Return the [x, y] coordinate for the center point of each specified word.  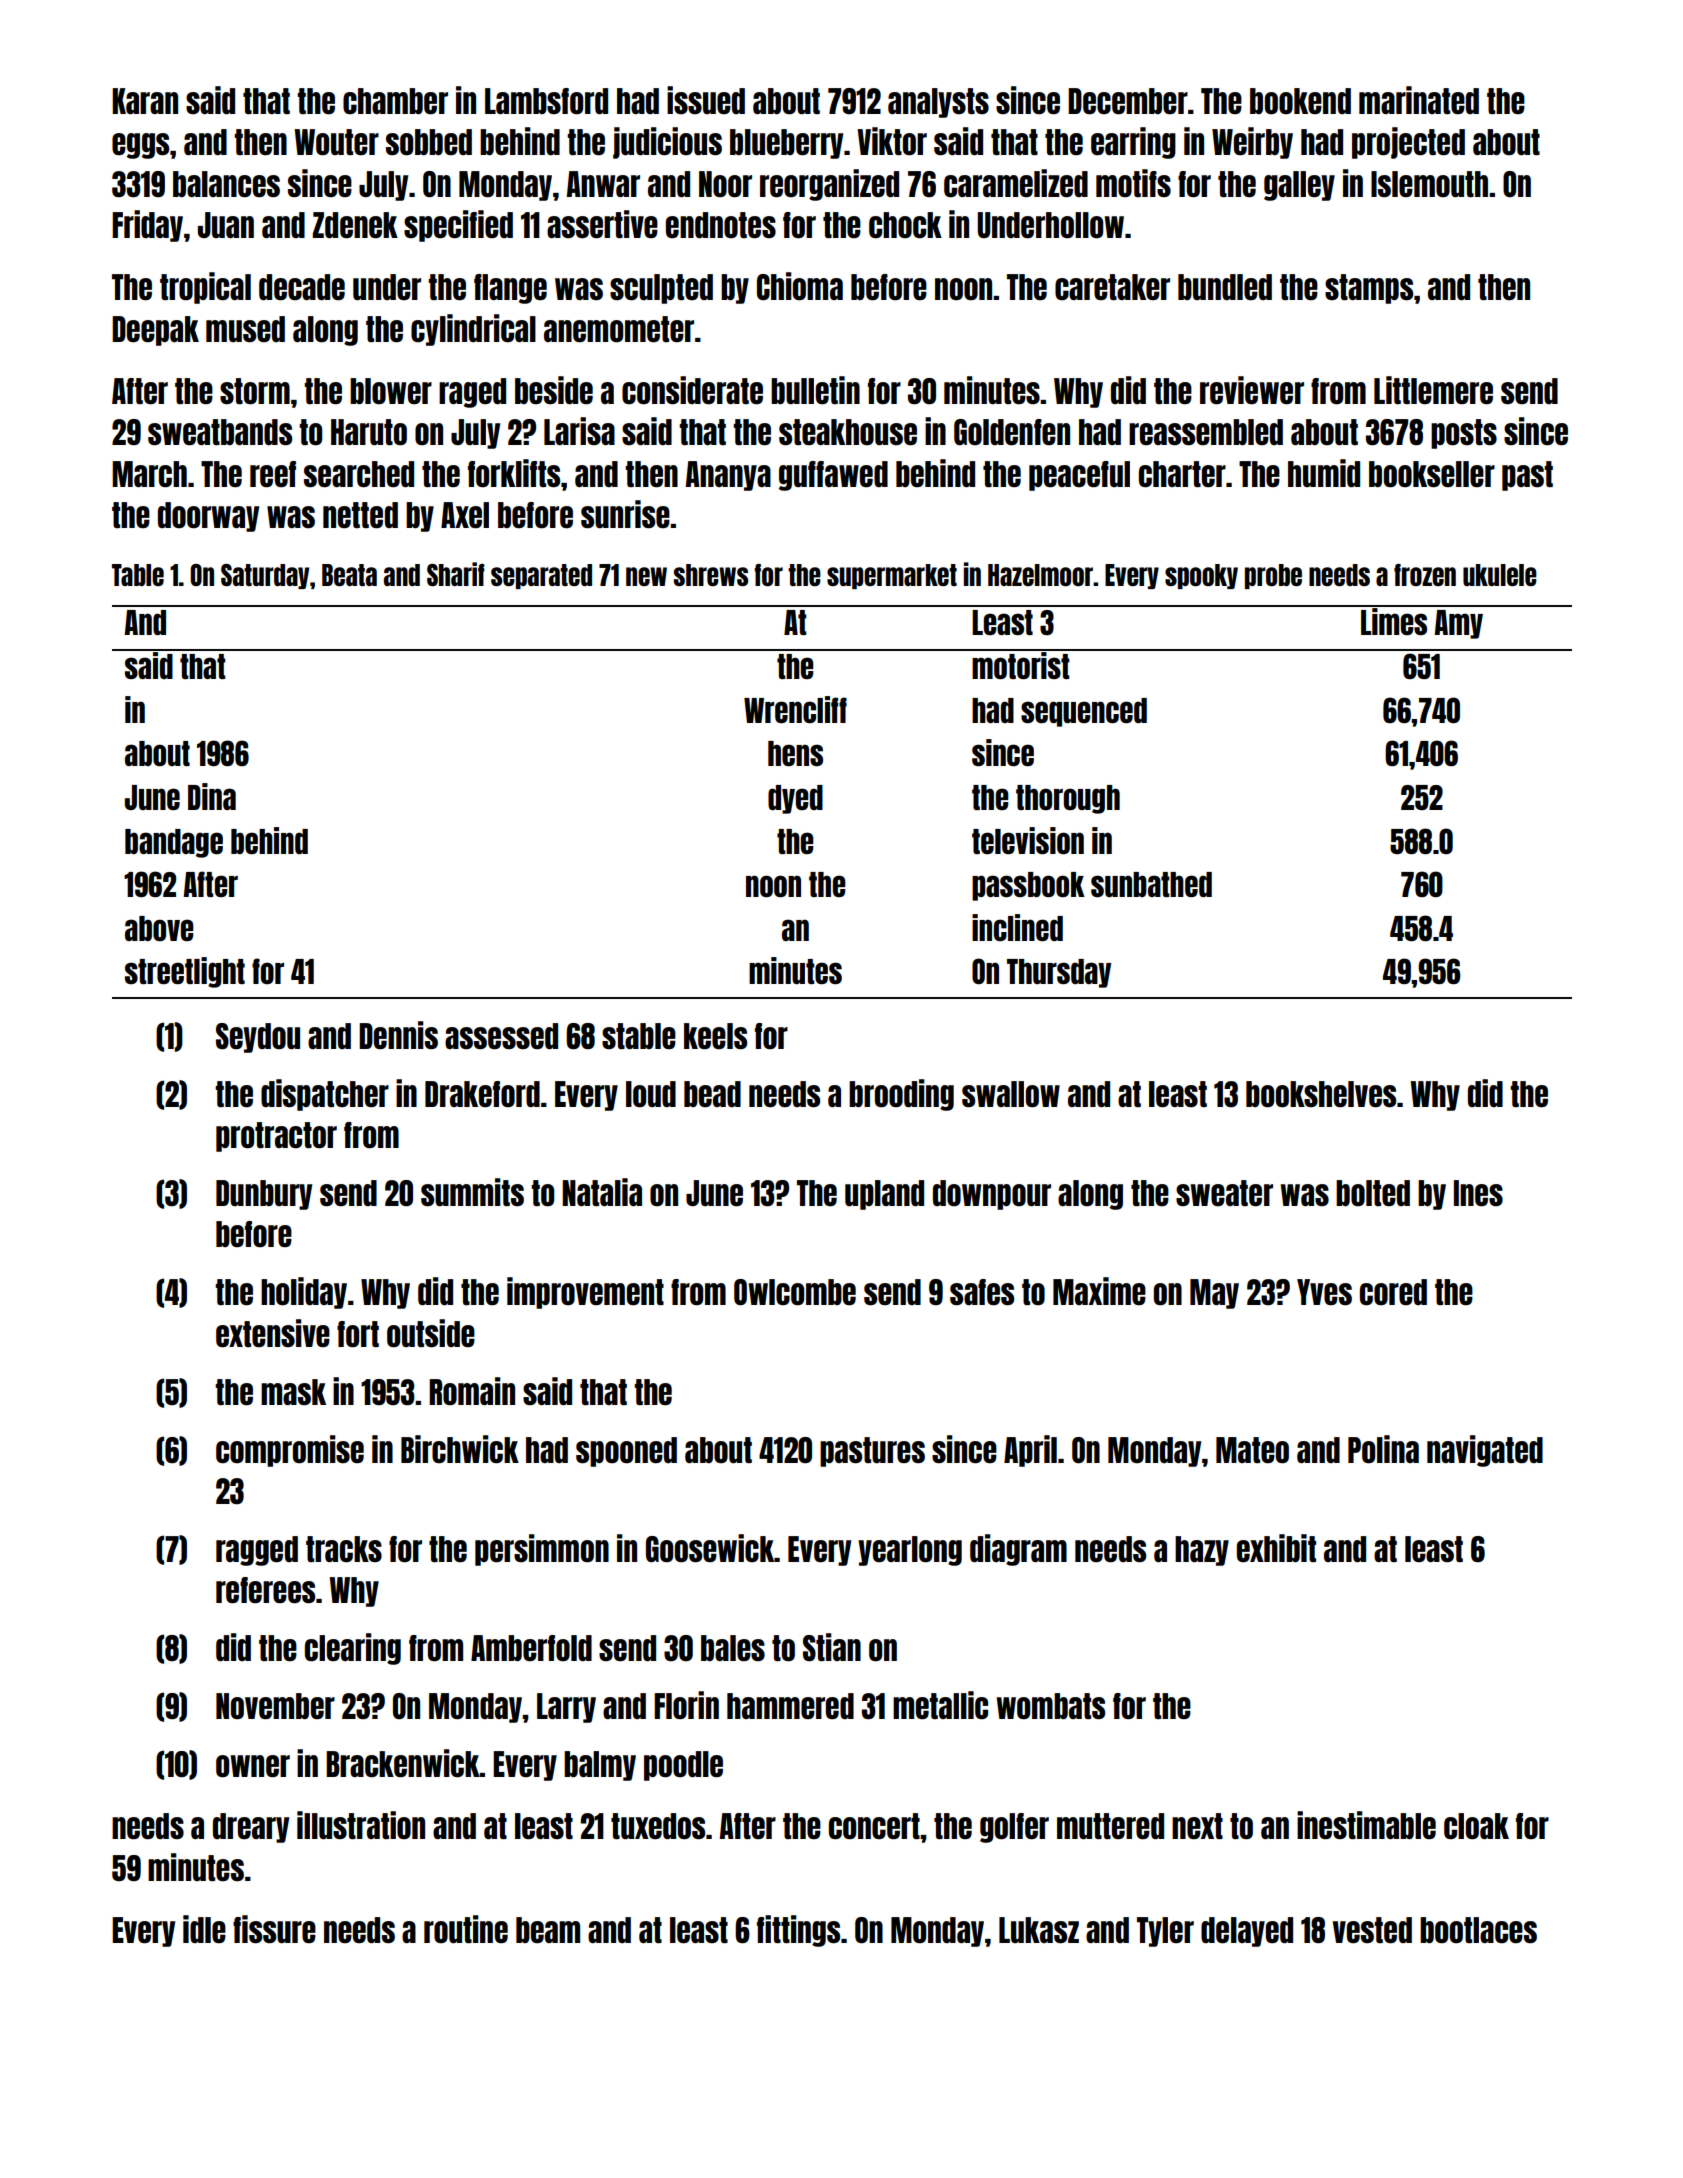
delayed [1247, 1932]
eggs [140, 146]
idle [204, 1929]
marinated [1419, 100]
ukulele [1500, 575]
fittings [798, 1931]
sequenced [1084, 712]
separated [541, 576]
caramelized [1016, 183]
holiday [304, 1293]
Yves [1324, 1292]
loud [651, 1094]
